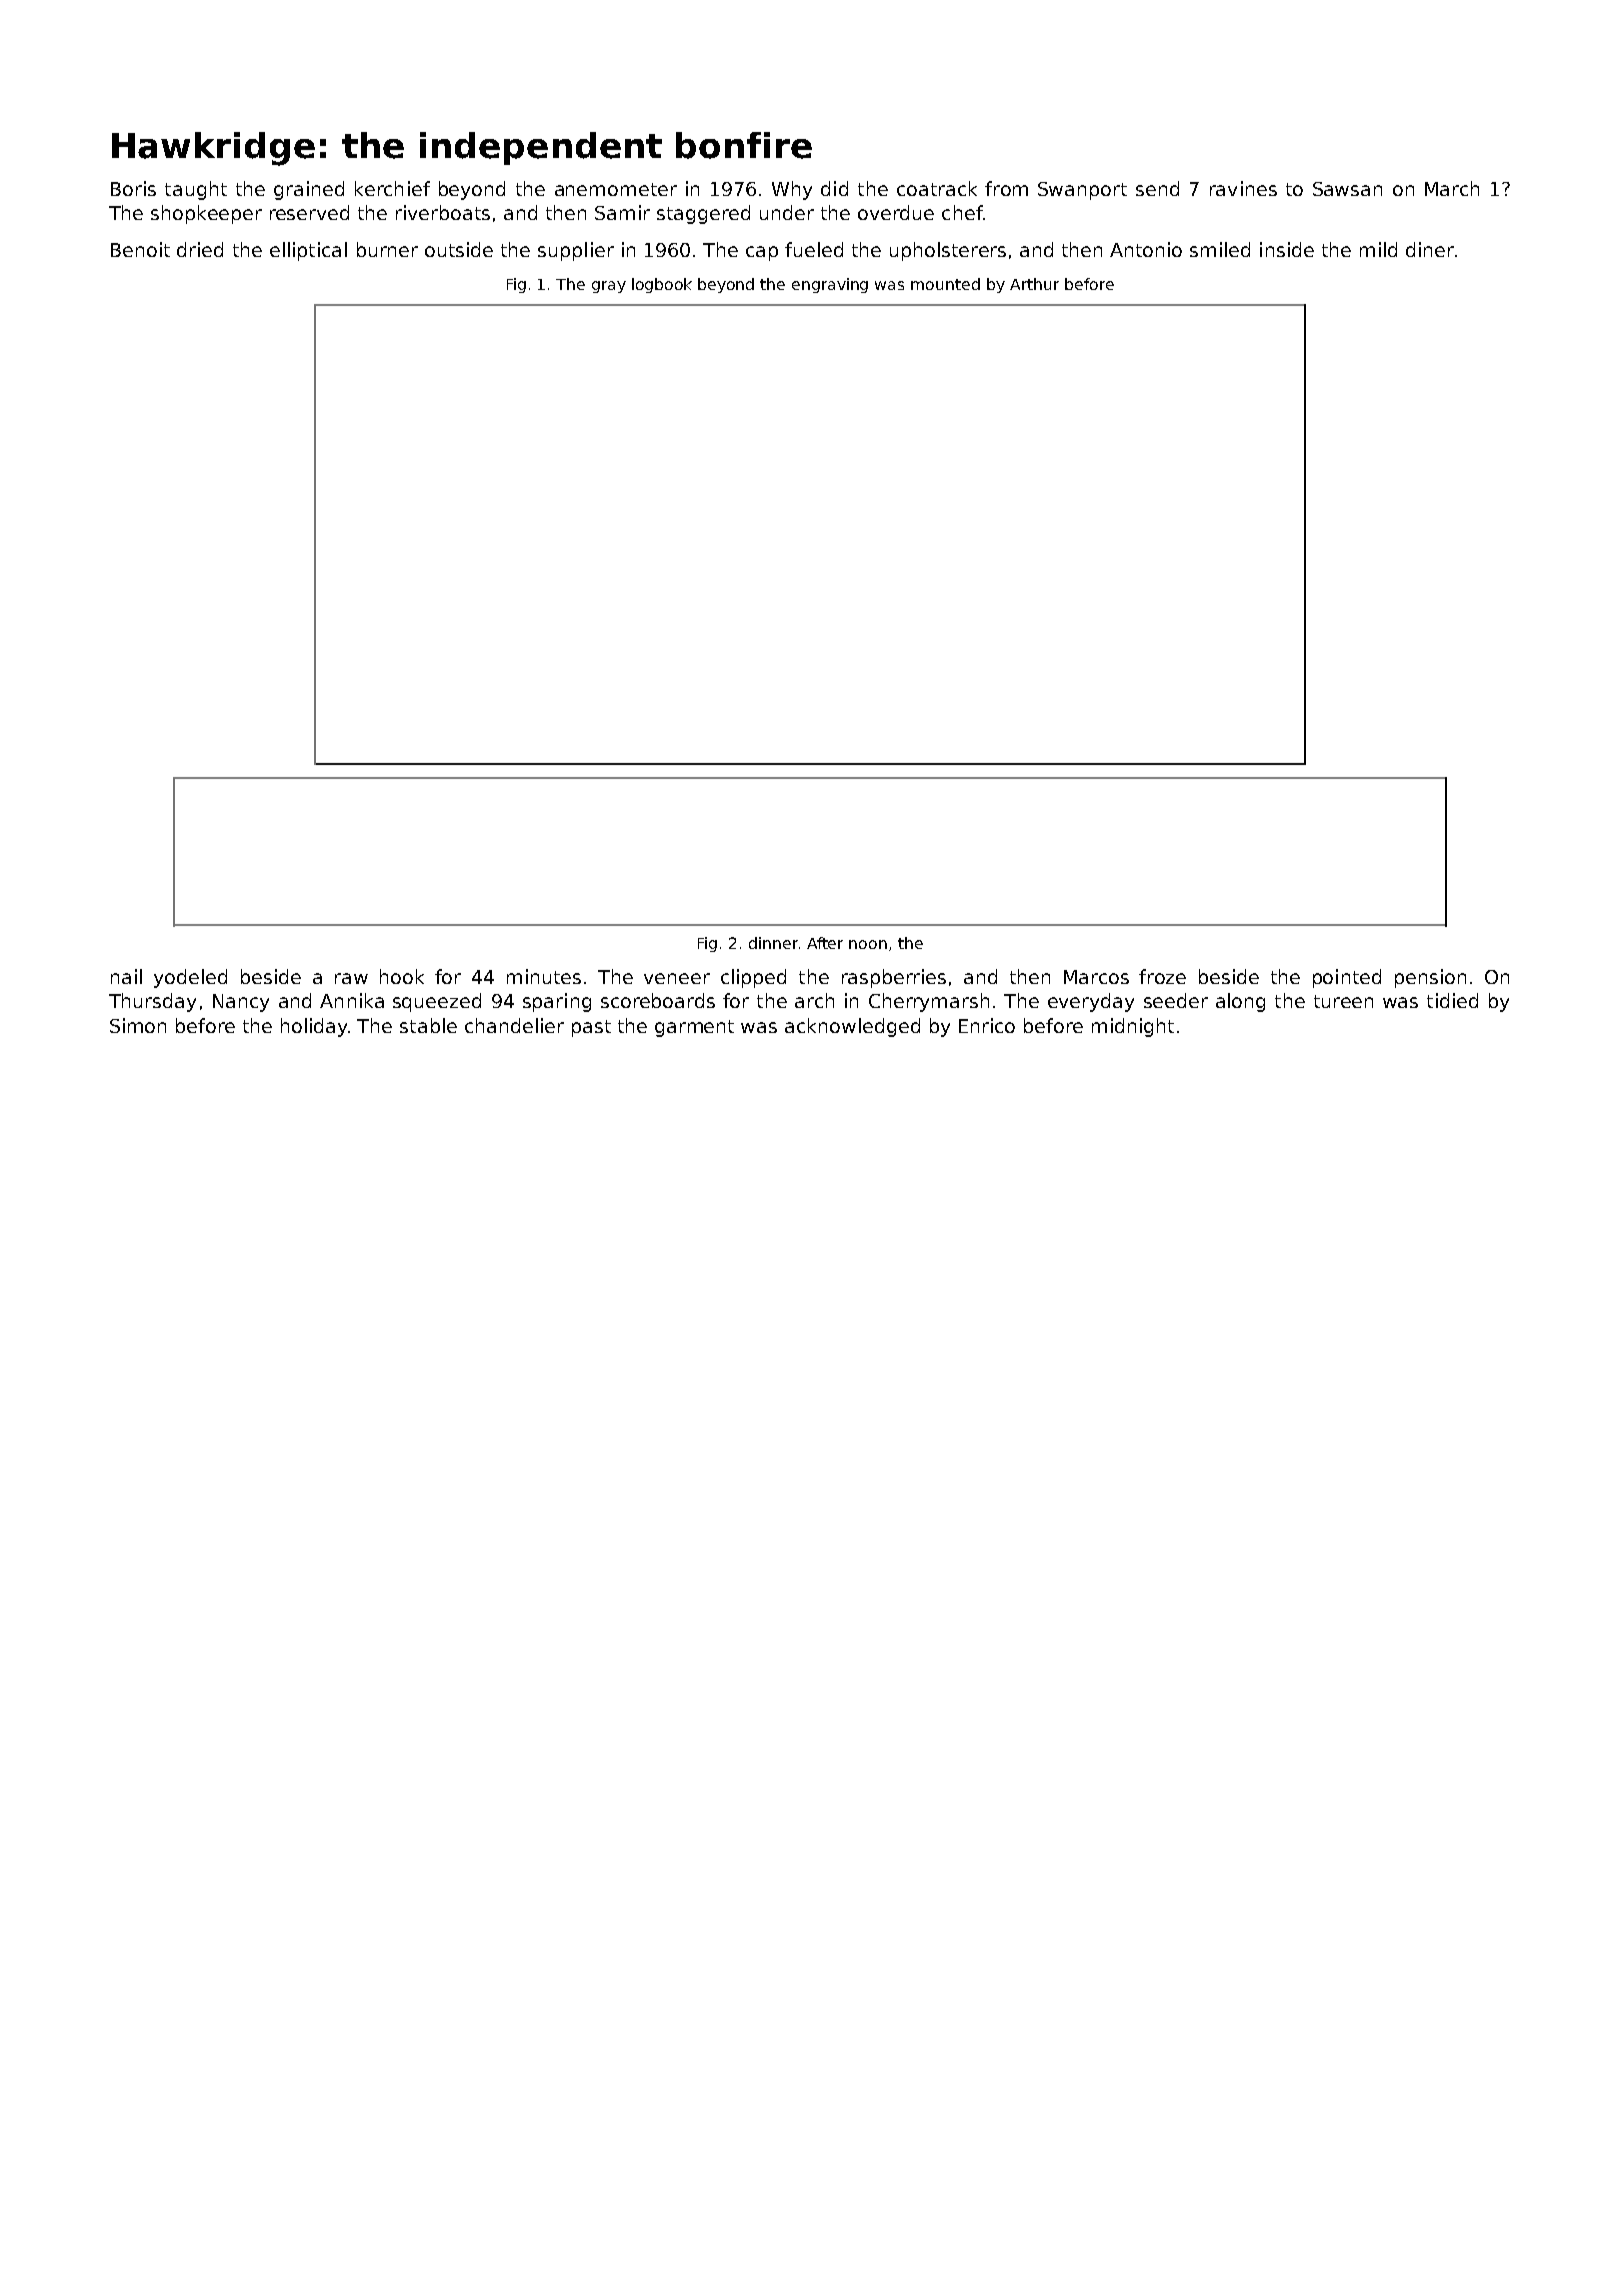  What do you see at coordinates (609, 287) in the screenshot?
I see `gray` at bounding box center [609, 287].
